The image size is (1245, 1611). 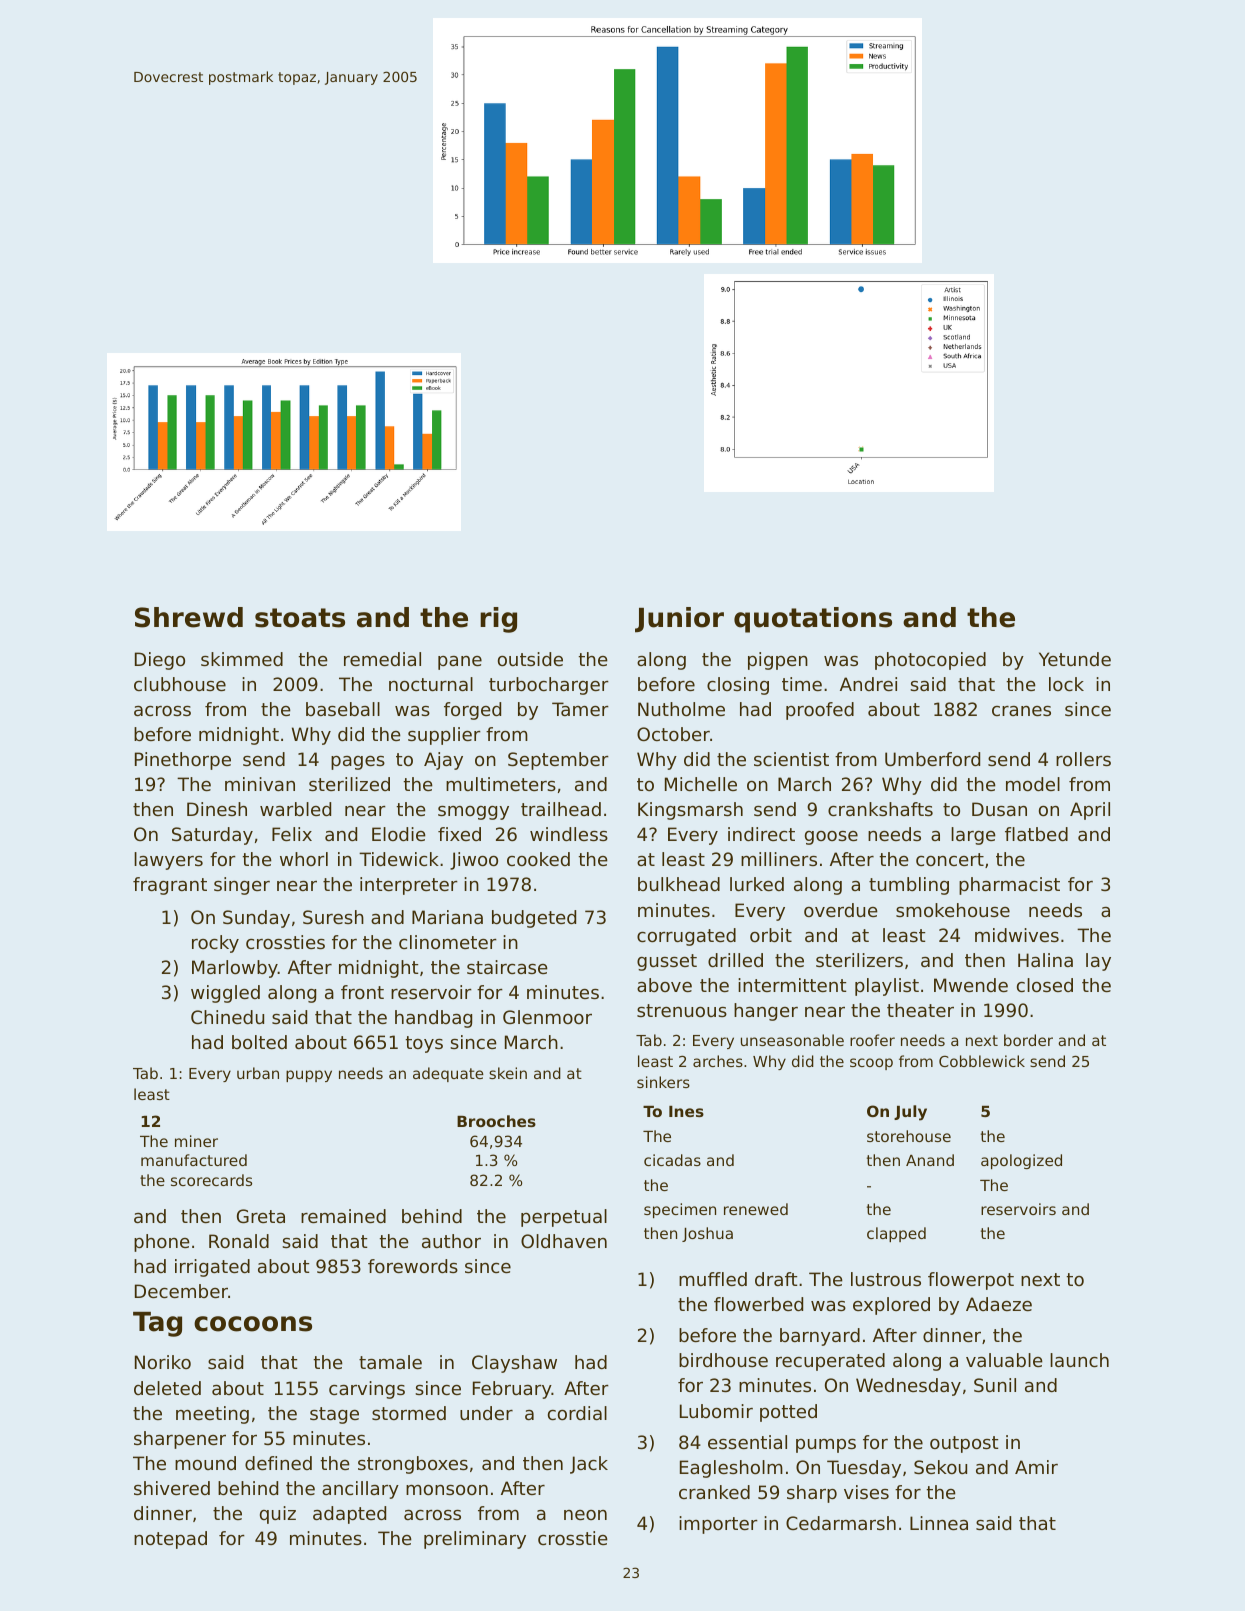 What do you see at coordinates (672, 1160) in the screenshot?
I see `cicadas` at bounding box center [672, 1160].
